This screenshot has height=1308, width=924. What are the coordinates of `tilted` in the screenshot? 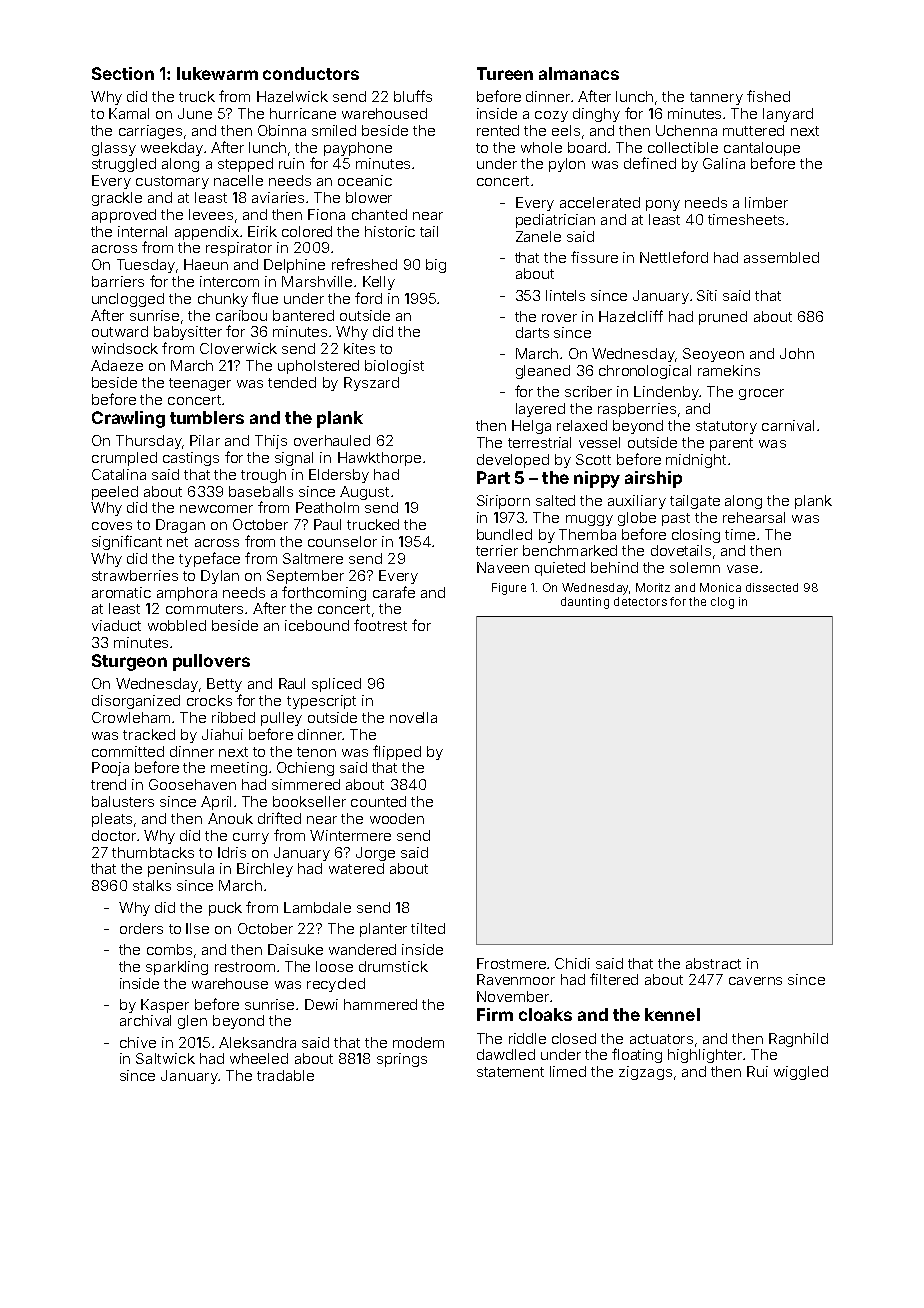 It's located at (428, 928).
